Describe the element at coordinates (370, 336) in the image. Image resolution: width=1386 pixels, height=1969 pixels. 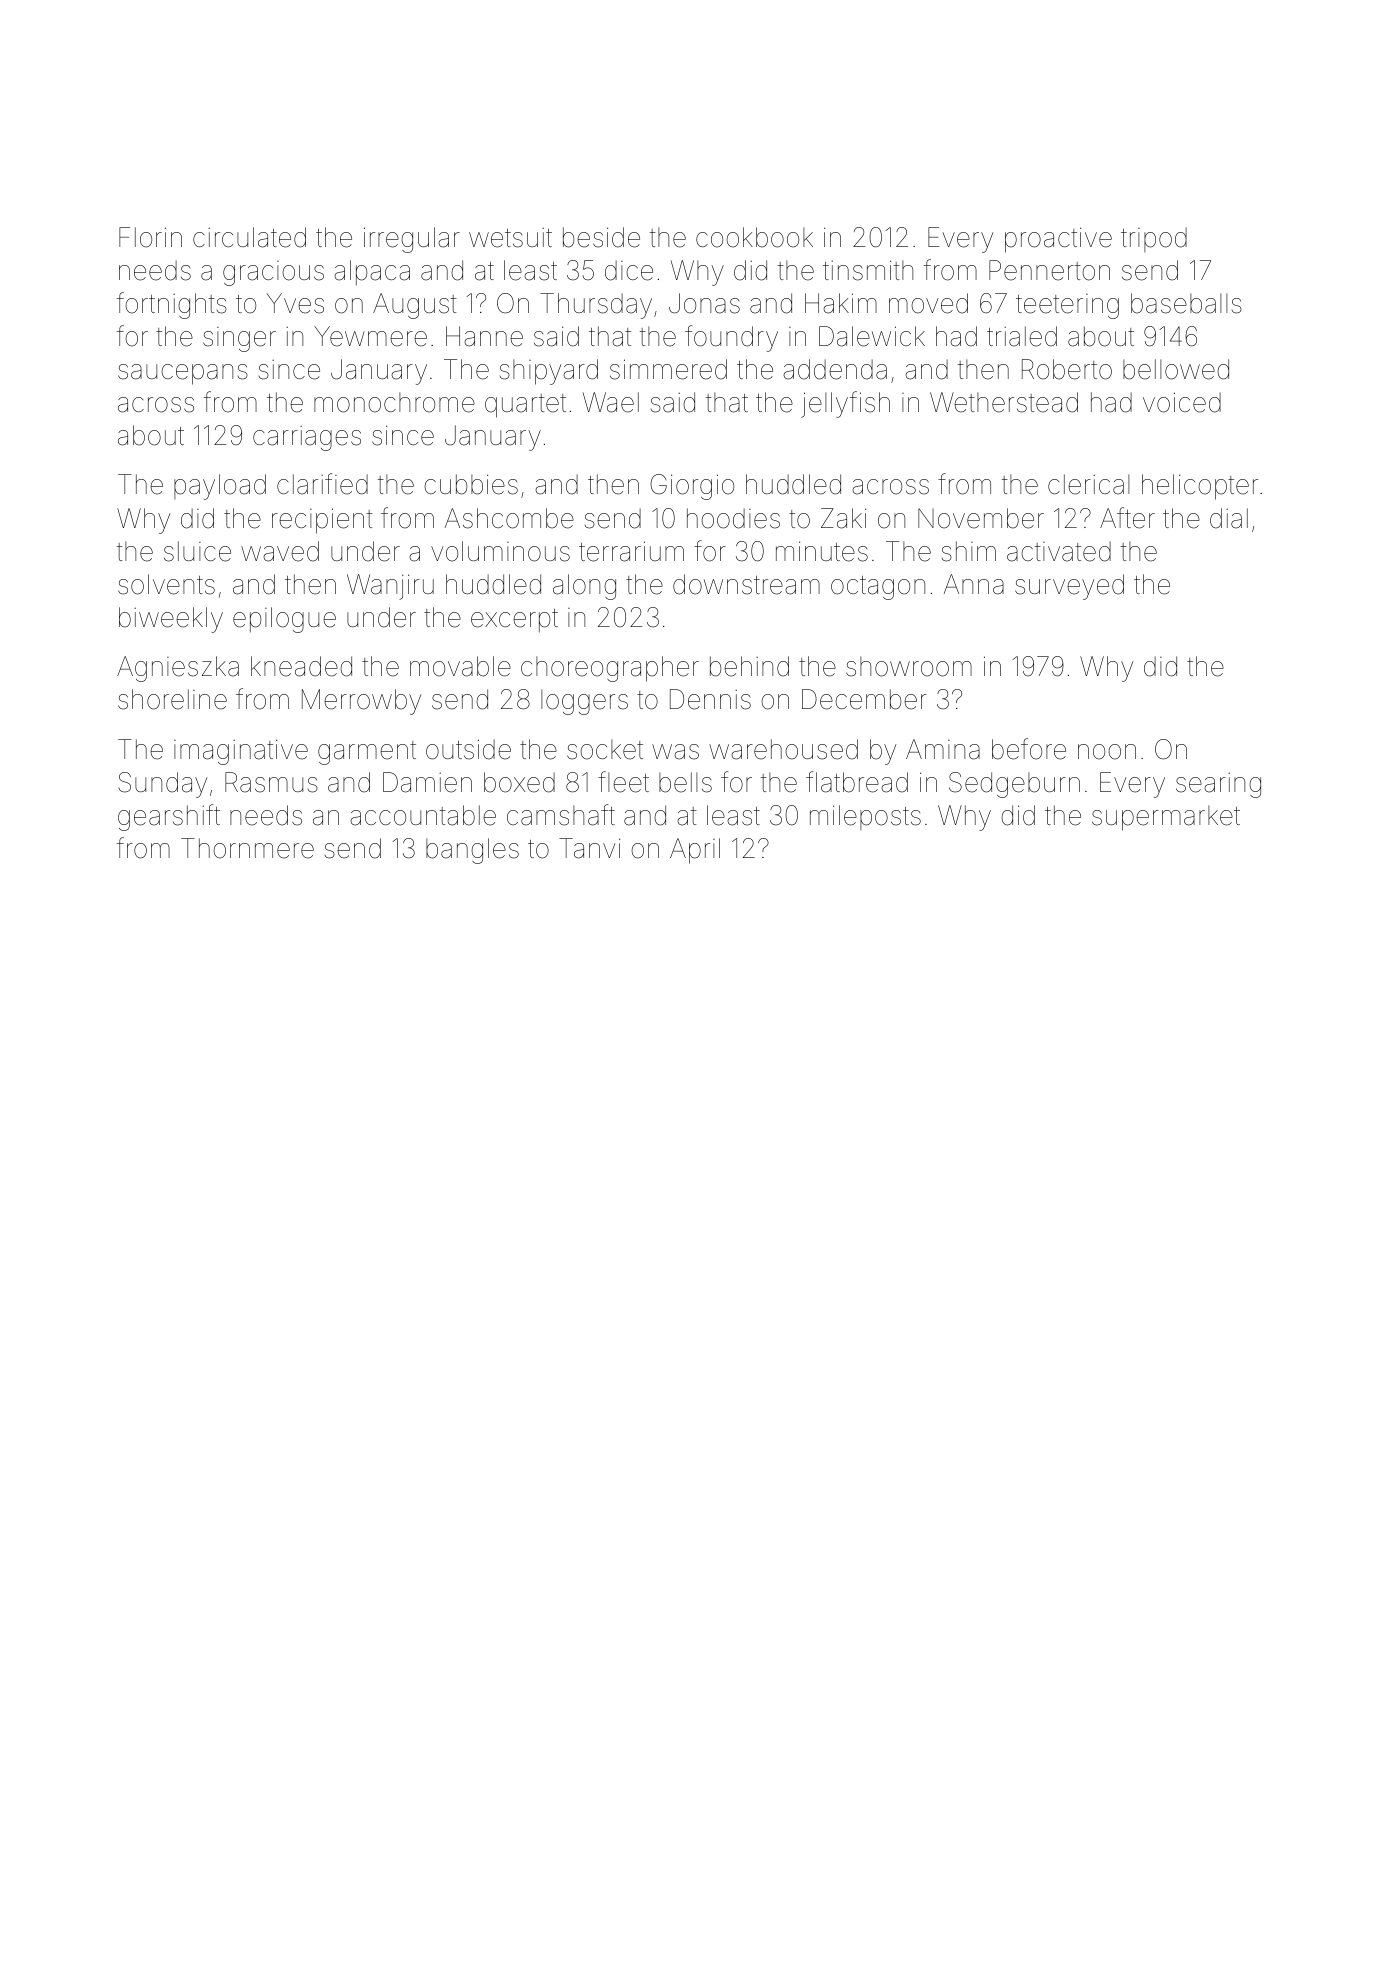
I see `Yewmere` at that location.
